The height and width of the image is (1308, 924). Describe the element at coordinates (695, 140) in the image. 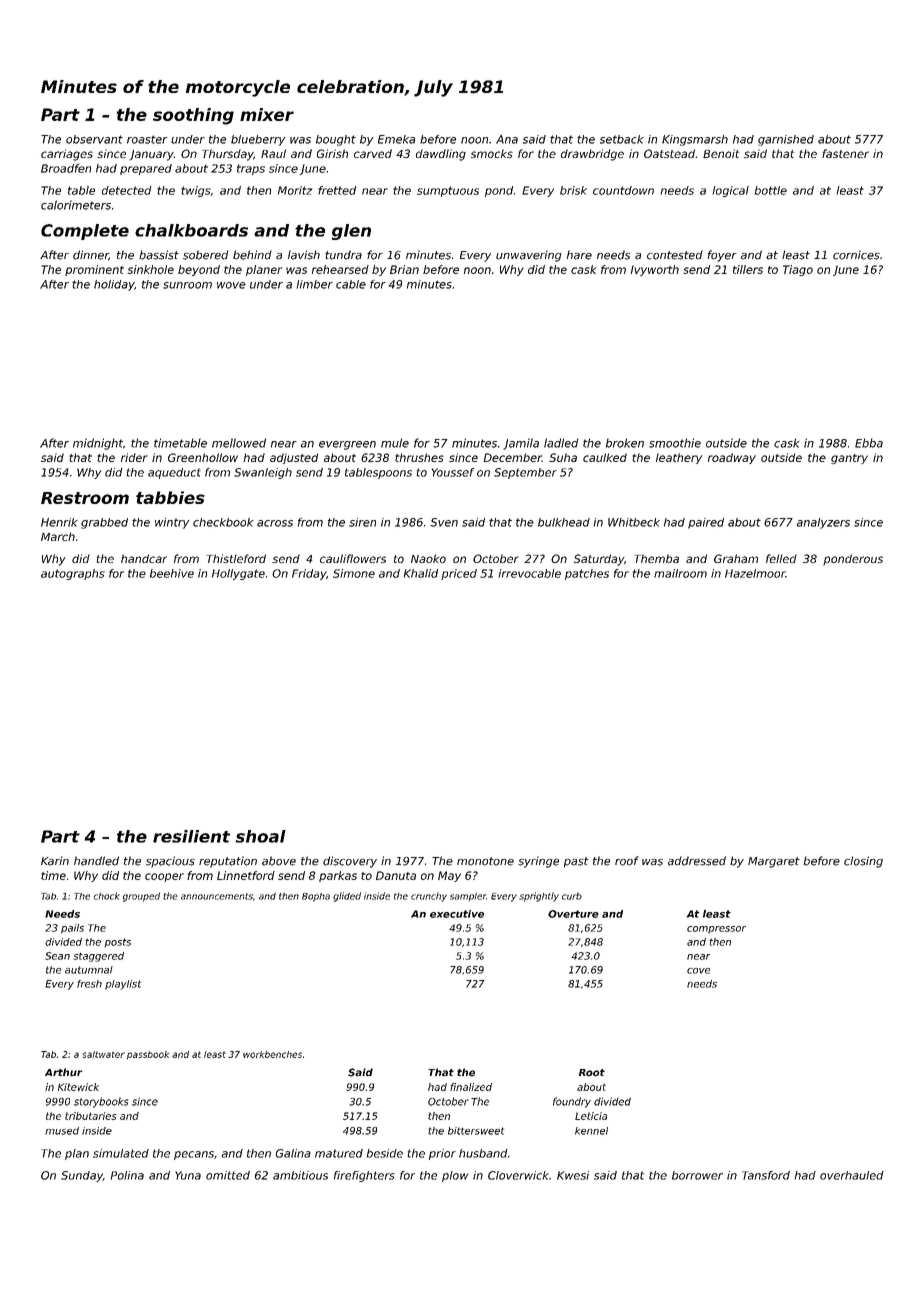

I see `Kingsmarsh` at that location.
